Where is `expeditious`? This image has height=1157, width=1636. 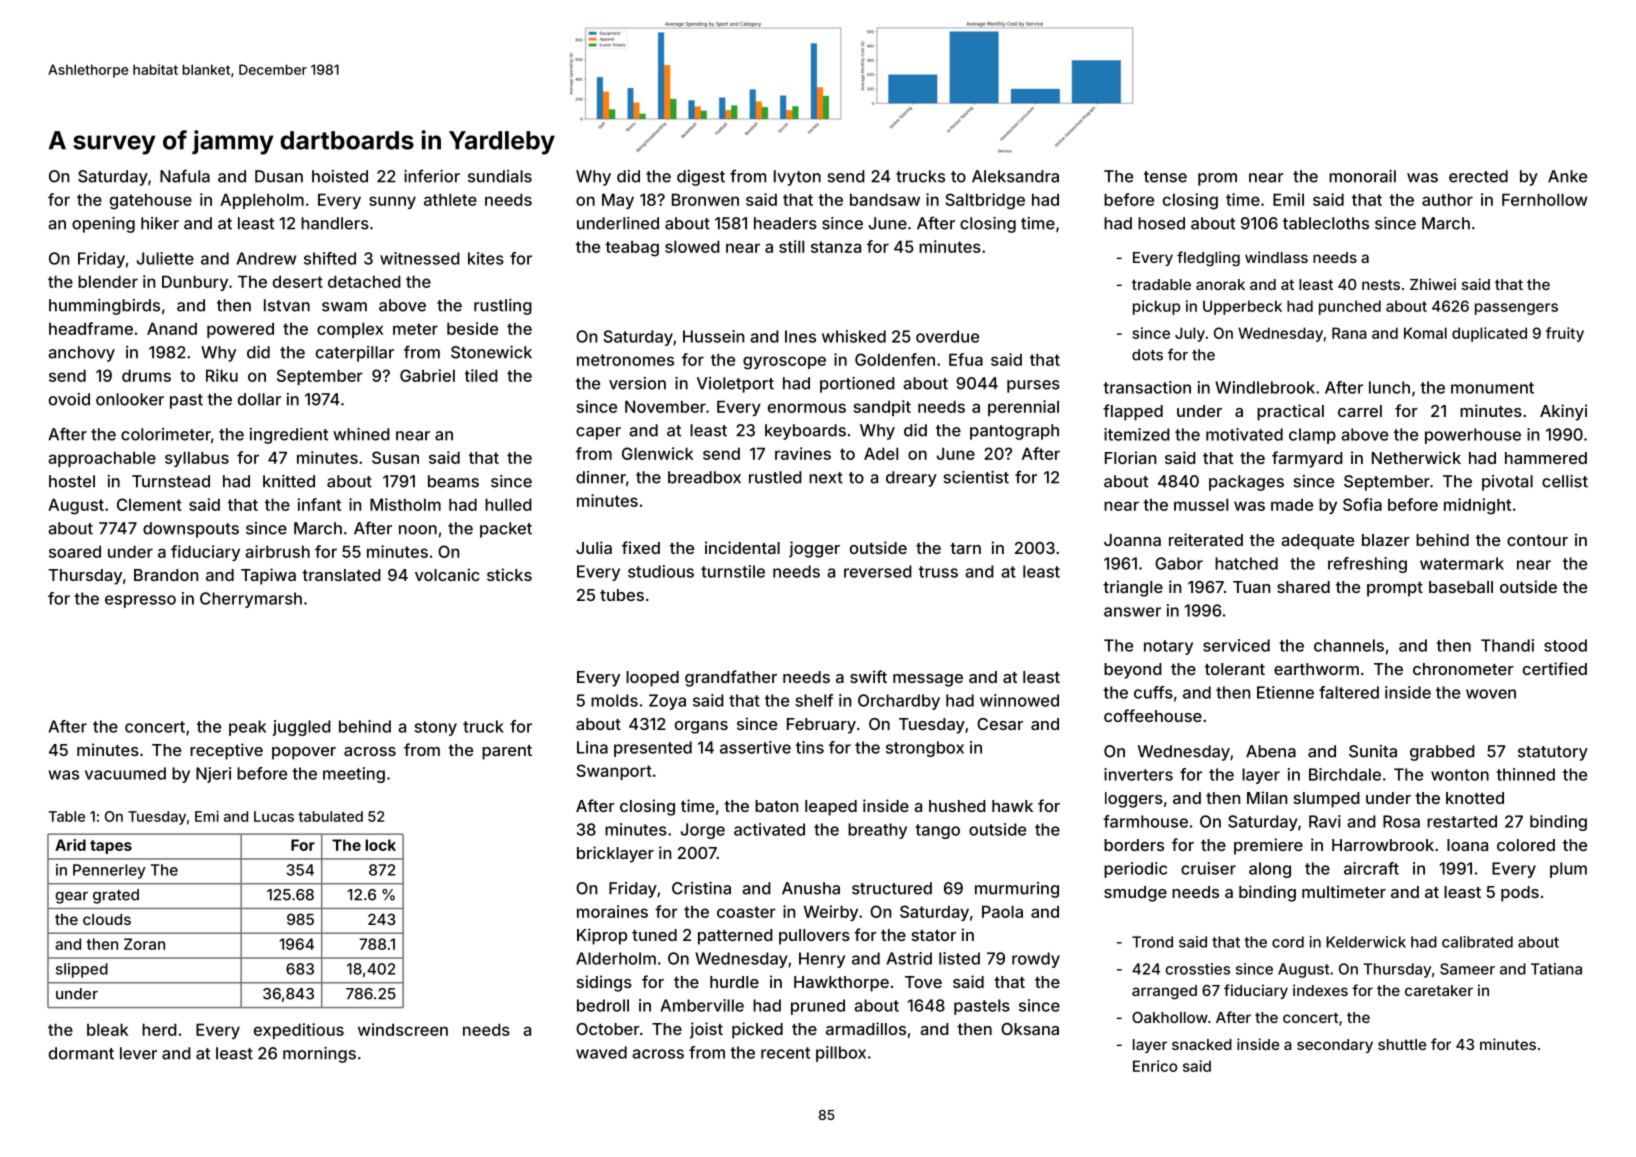 expeditious is located at coordinates (299, 1031).
